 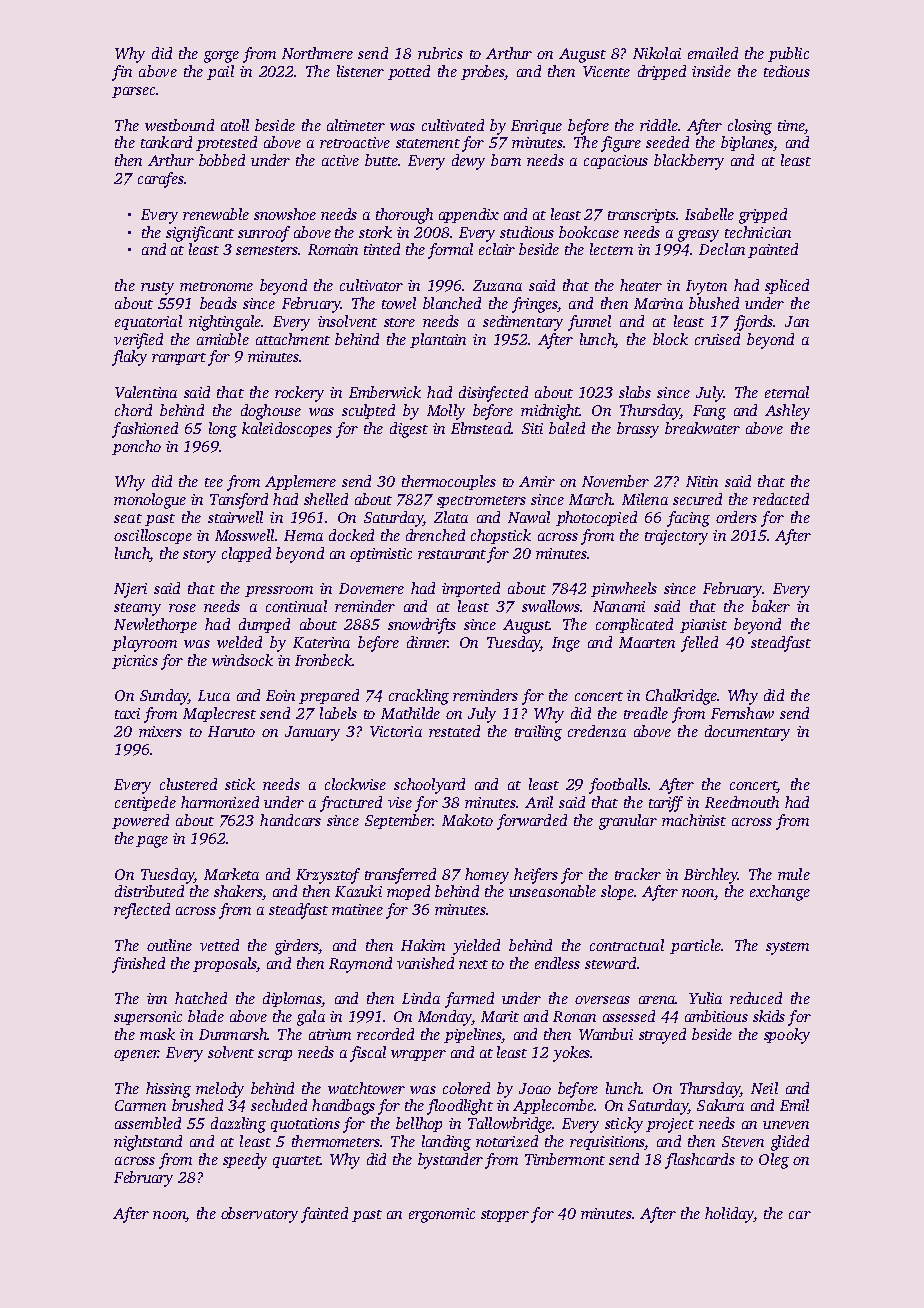 I want to click on rubrics, so click(x=440, y=53).
